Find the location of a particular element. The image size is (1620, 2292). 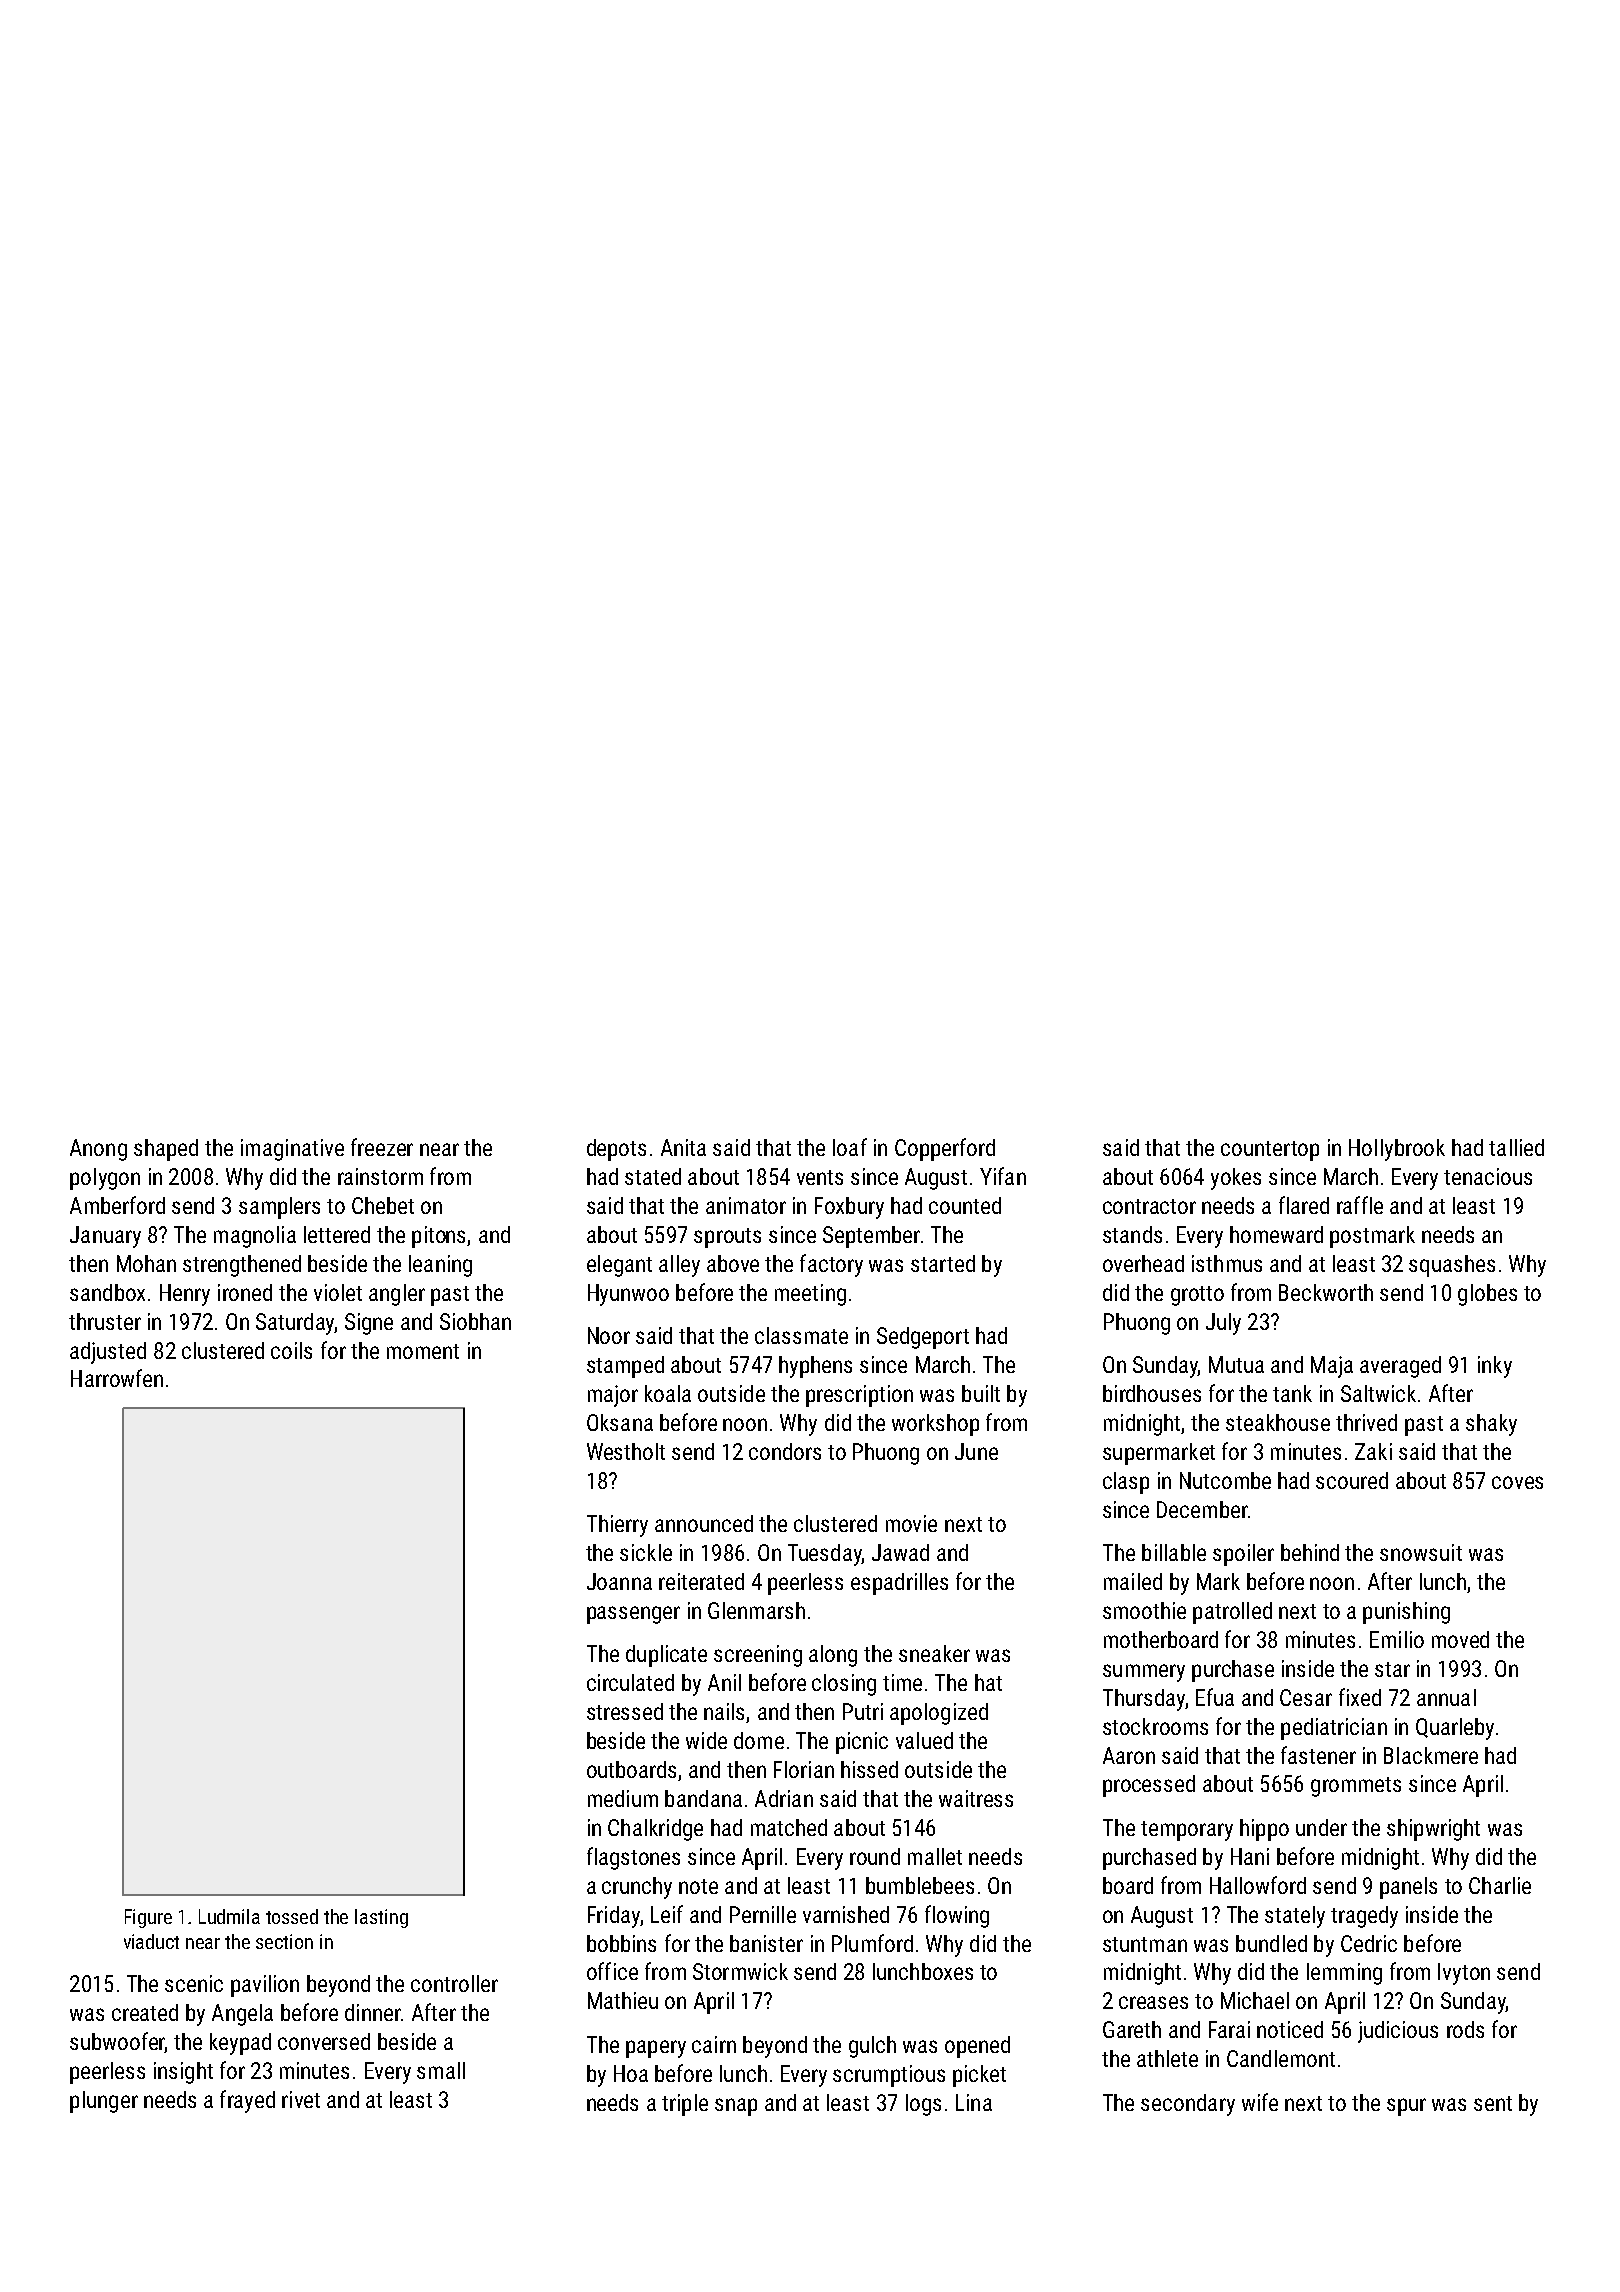

loaf is located at coordinates (850, 1147).
